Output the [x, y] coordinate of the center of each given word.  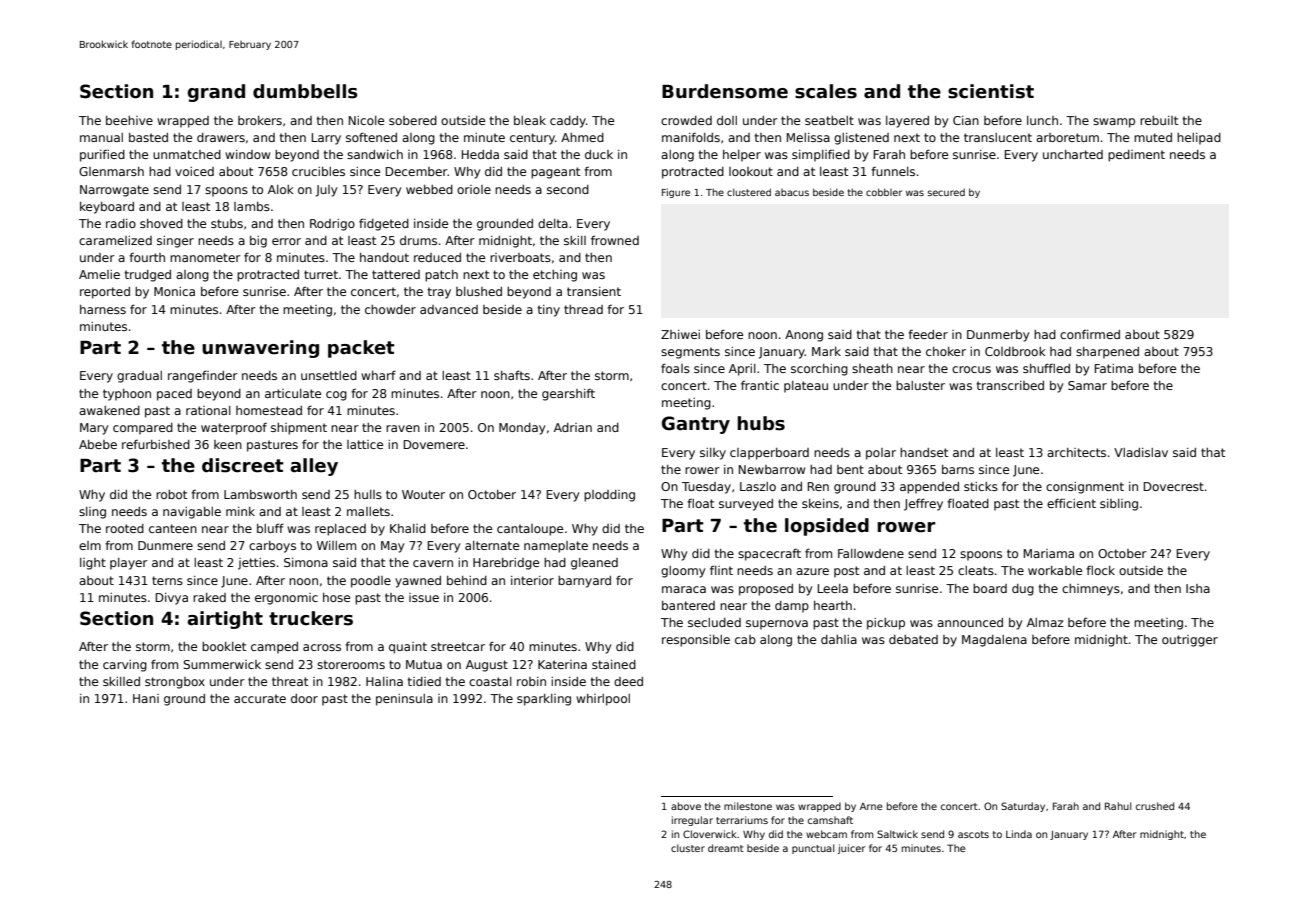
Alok [281, 189]
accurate [260, 698]
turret [321, 274]
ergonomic [286, 599]
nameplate [556, 547]
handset [924, 452]
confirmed [1090, 334]
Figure [676, 193]
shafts [512, 375]
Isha [1198, 588]
